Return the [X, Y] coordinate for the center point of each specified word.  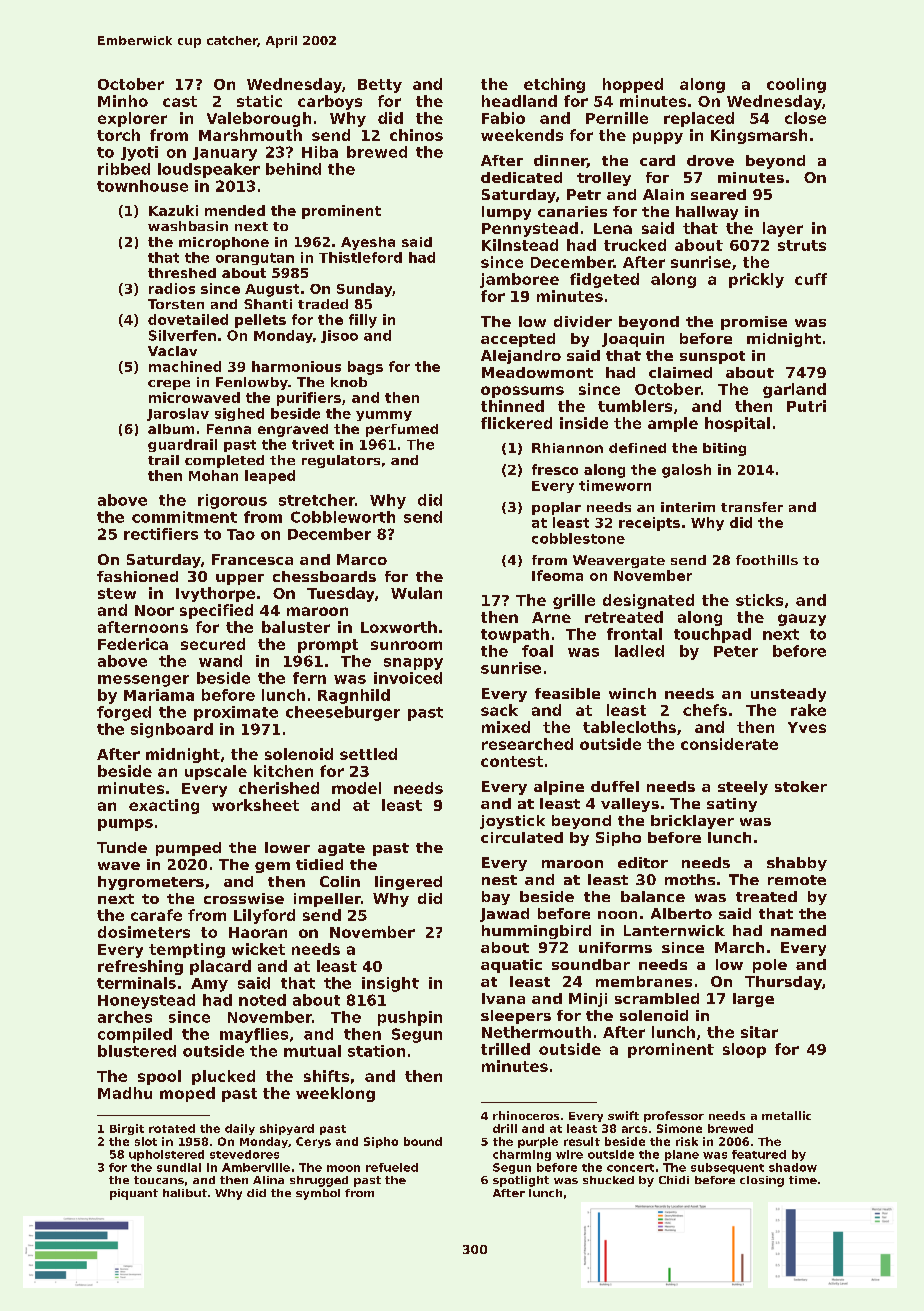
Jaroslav [178, 414]
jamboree [519, 280]
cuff [811, 279]
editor [643, 862]
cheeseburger [343, 713]
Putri [806, 406]
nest [499, 880]
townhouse [142, 186]
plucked [223, 1077]
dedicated [521, 177]
